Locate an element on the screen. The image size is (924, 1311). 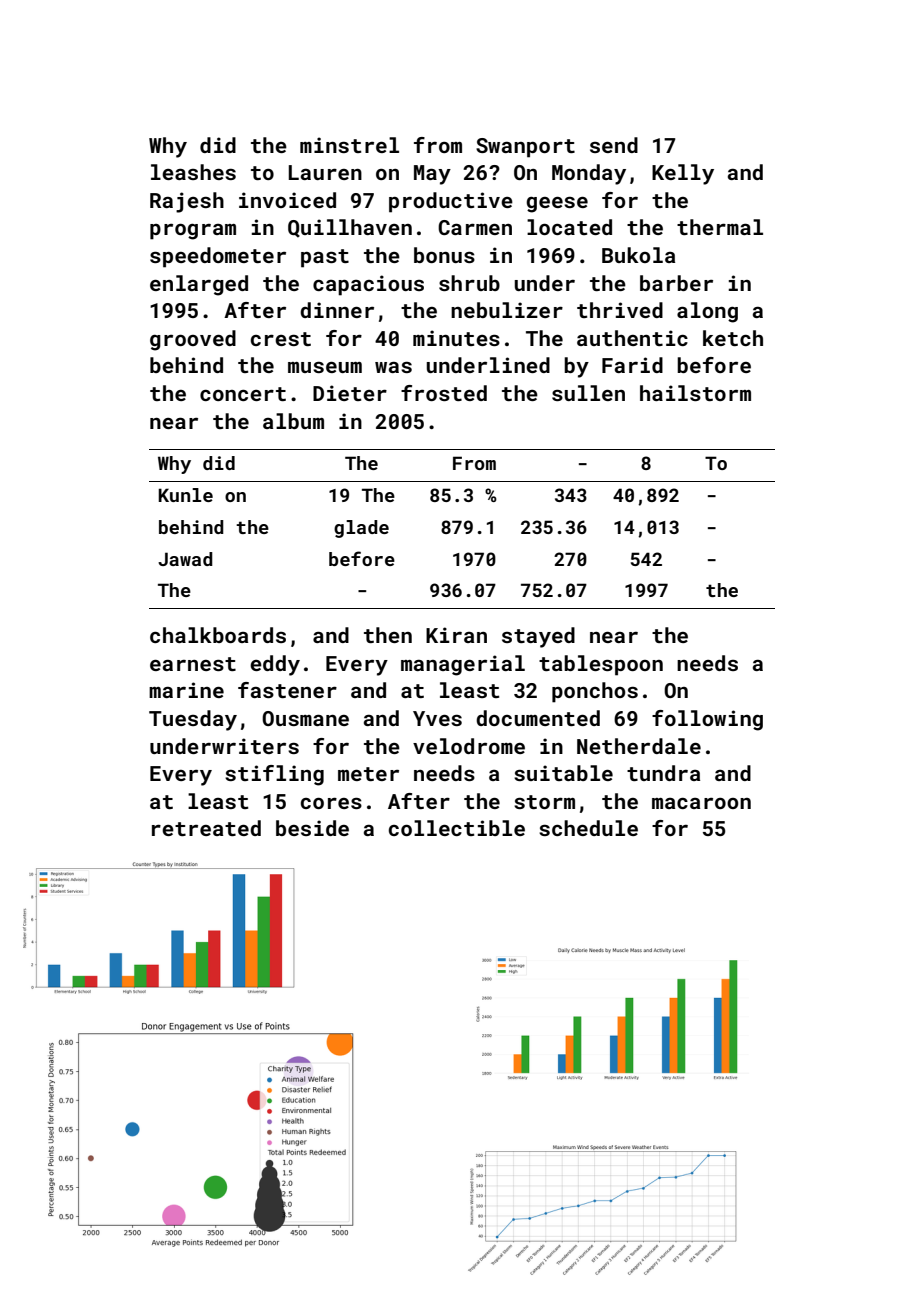
following is located at coordinates (707, 720).
